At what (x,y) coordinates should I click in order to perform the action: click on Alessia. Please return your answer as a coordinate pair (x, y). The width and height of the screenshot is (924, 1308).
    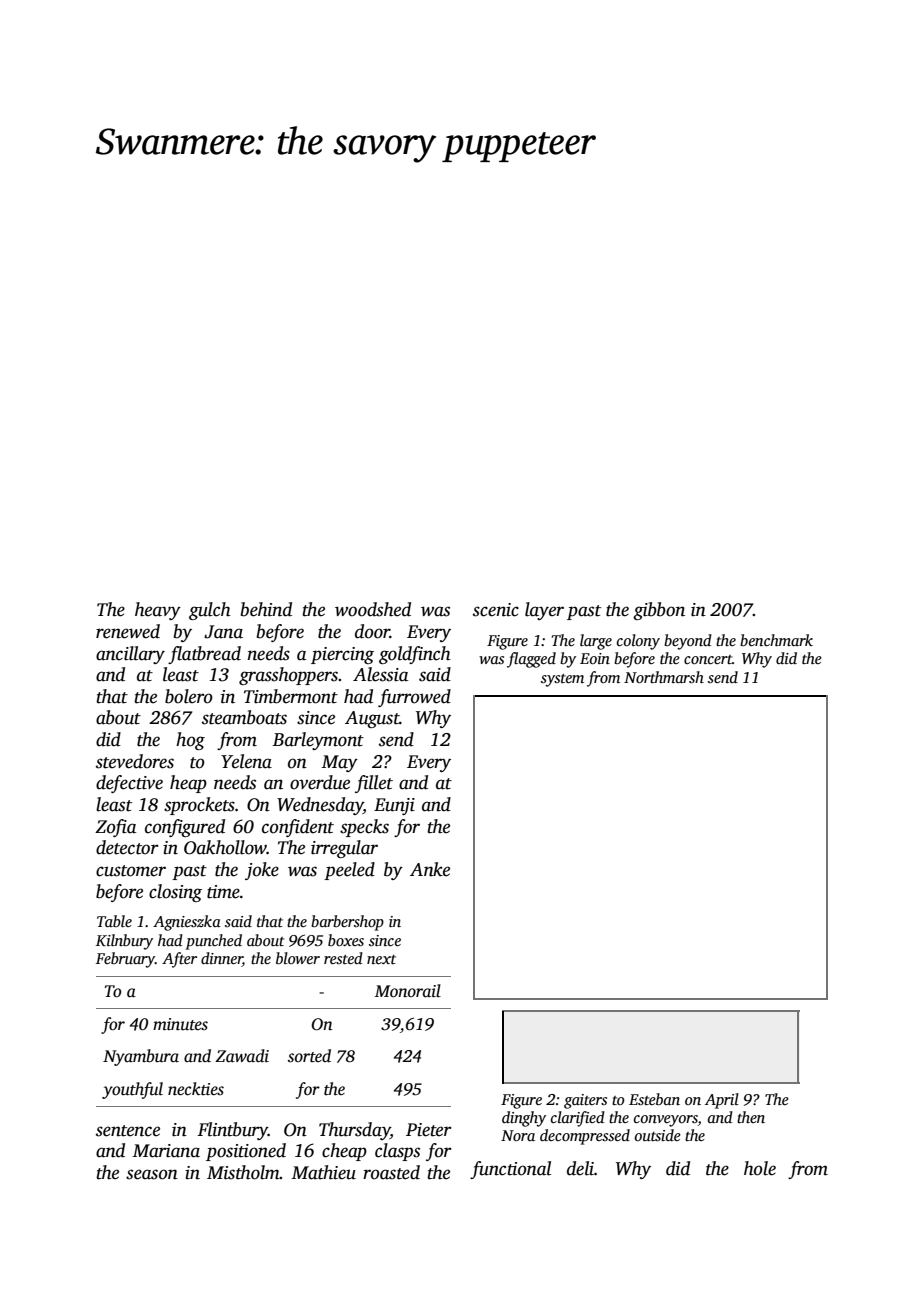
    Looking at the image, I should click on (381, 674).
